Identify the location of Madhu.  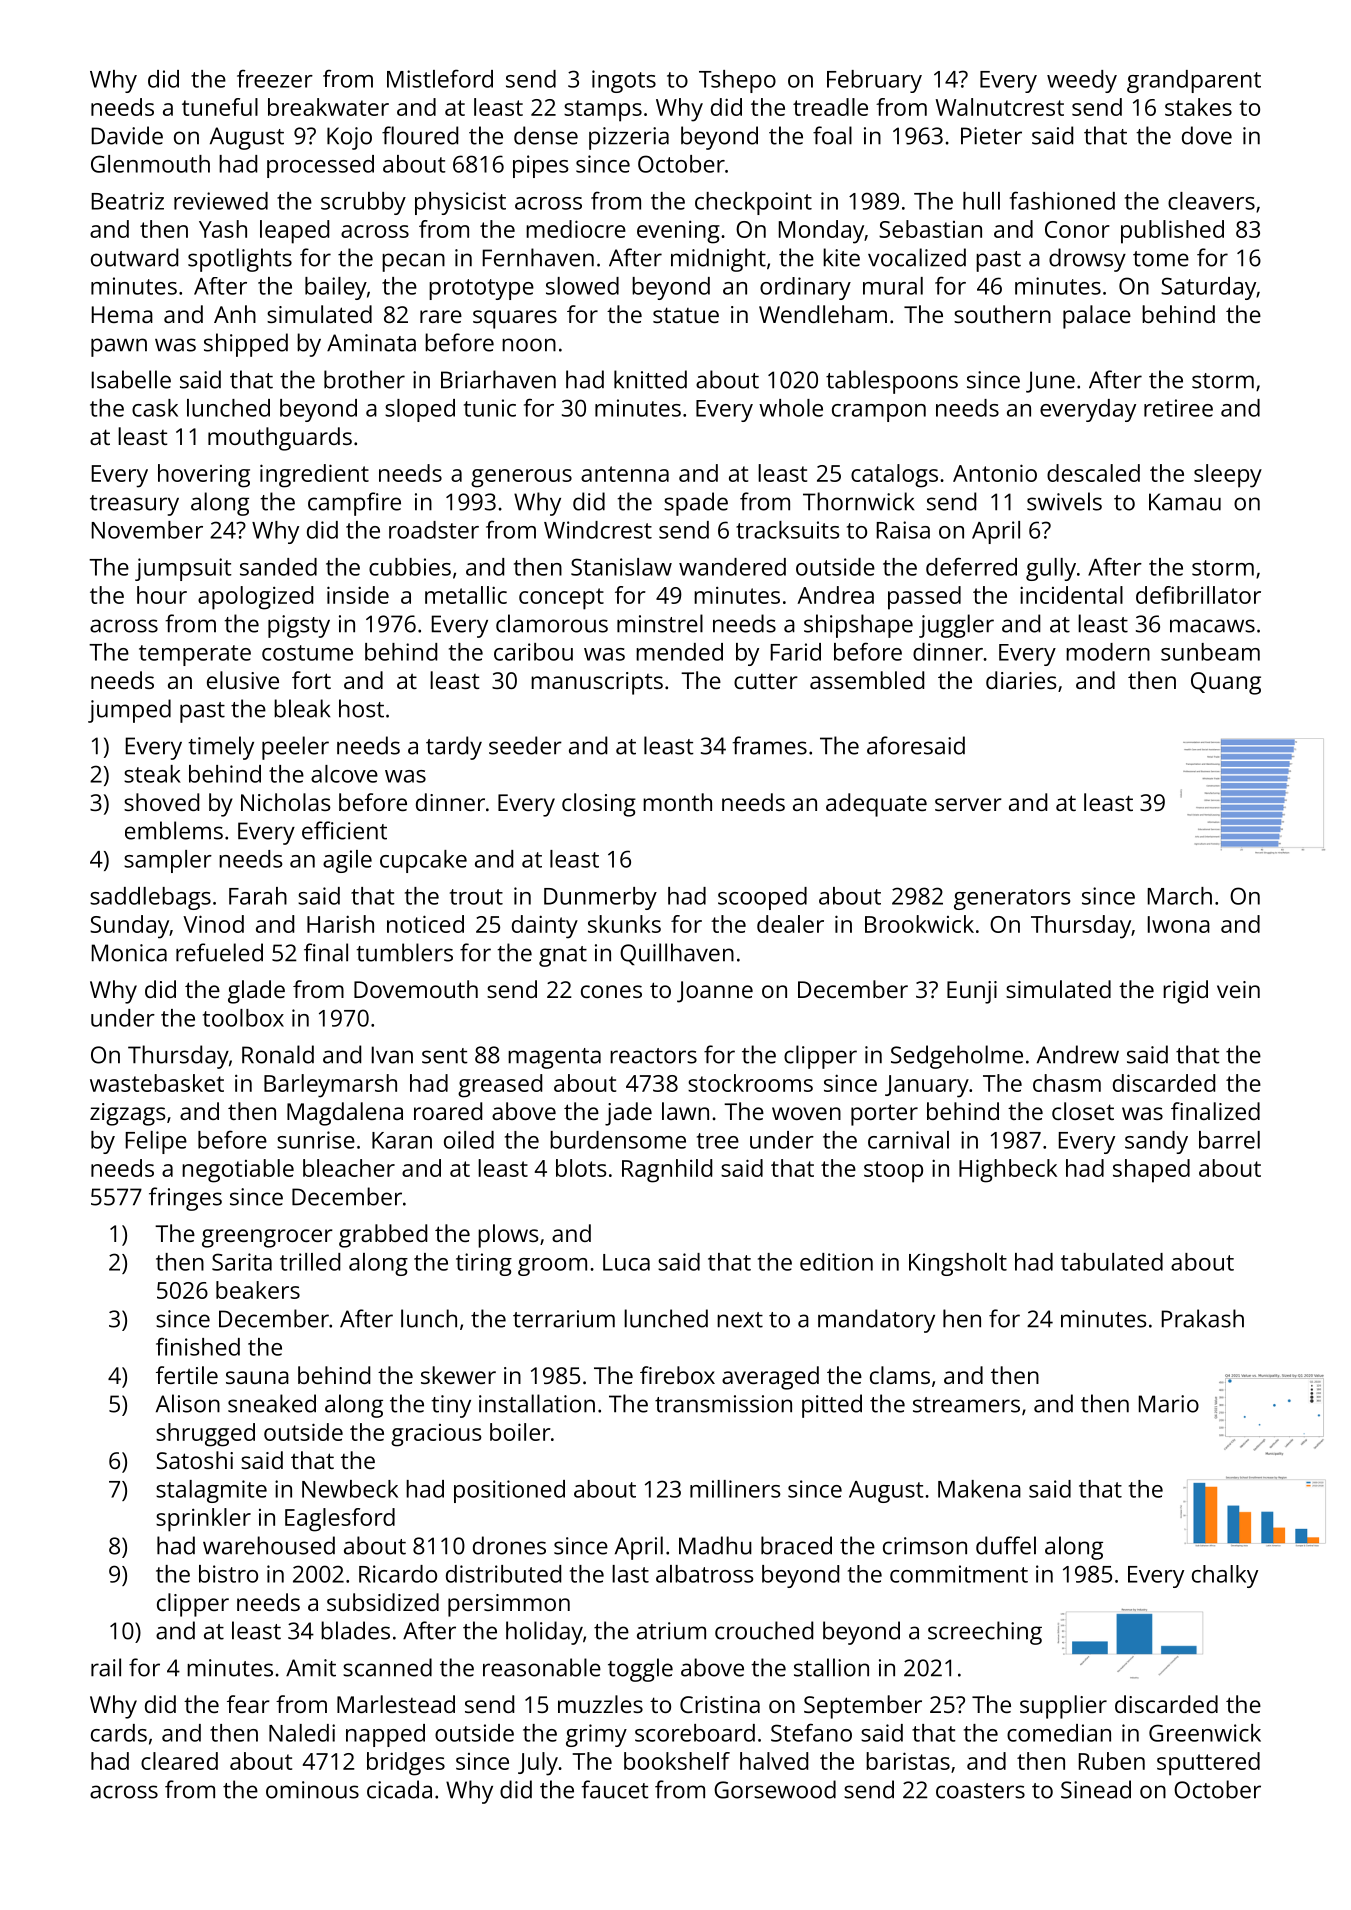
(715, 1545).
